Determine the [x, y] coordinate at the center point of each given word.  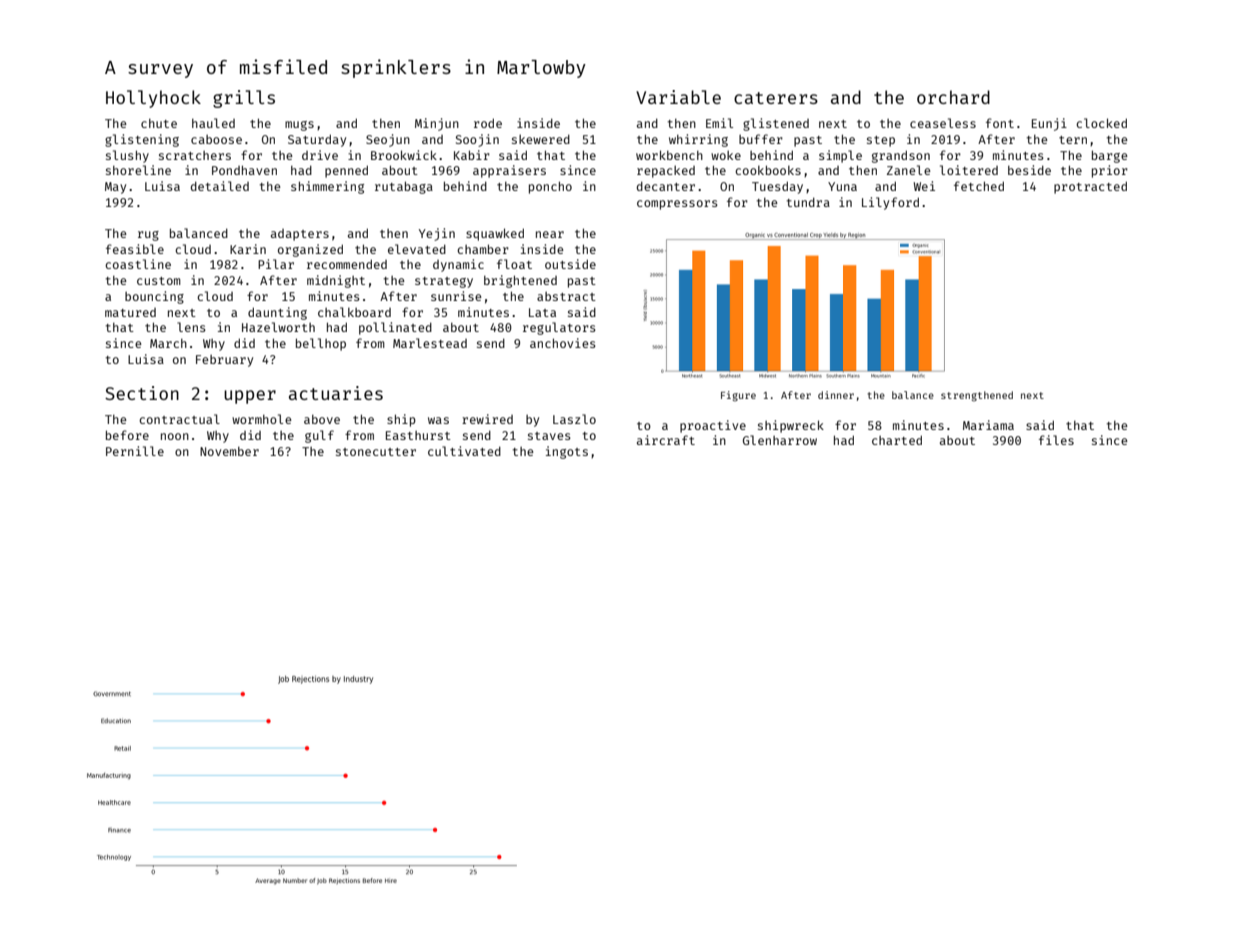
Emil [719, 123]
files [1056, 440]
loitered [969, 170]
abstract [566, 296]
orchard [953, 97]
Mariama [988, 425]
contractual [179, 419]
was [438, 420]
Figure [738, 396]
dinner [836, 395]
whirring [698, 140]
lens [191, 327]
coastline [138, 264]
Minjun [437, 124]
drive [320, 155]
